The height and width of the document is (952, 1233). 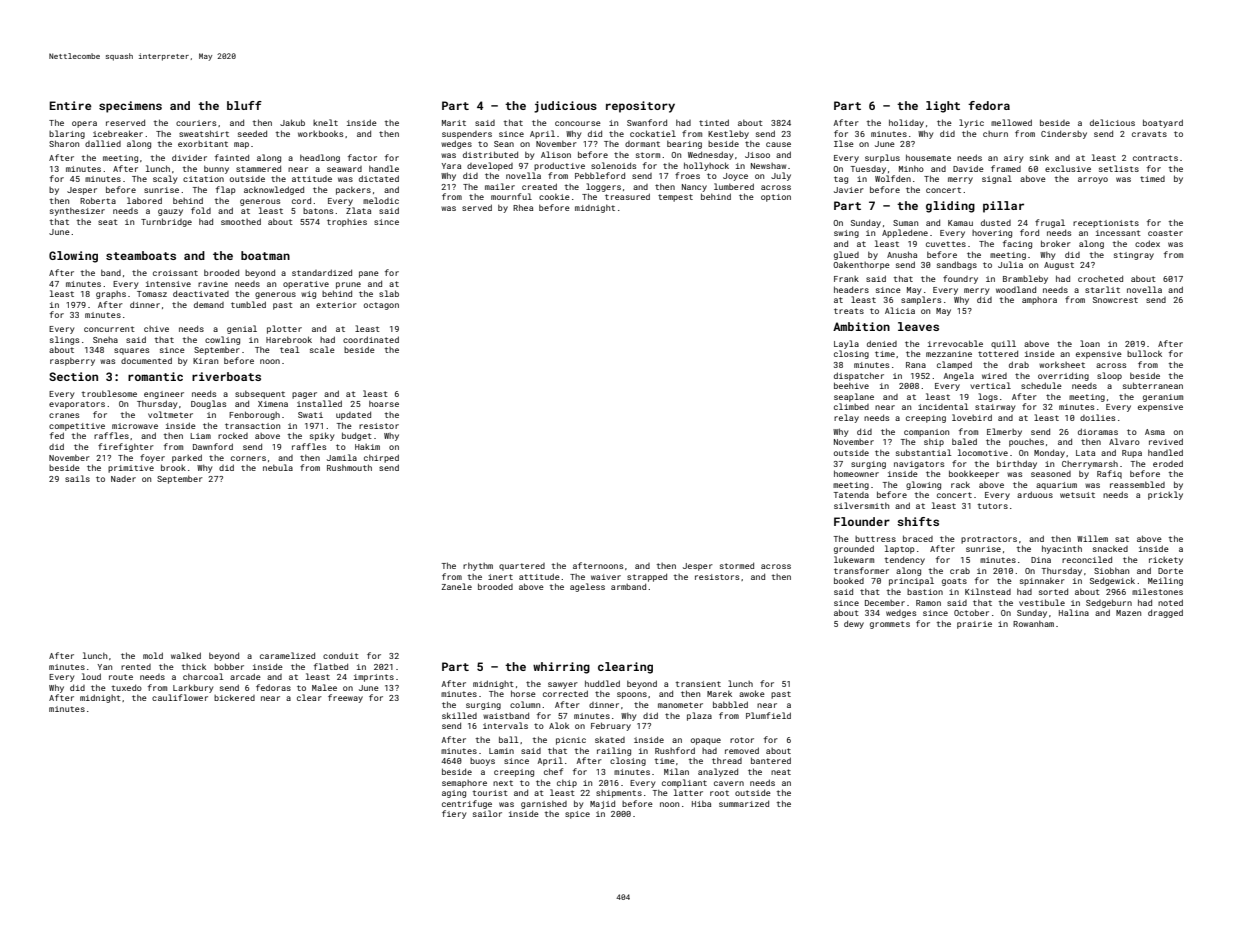 I want to click on hoarse, so click(x=384, y=403).
